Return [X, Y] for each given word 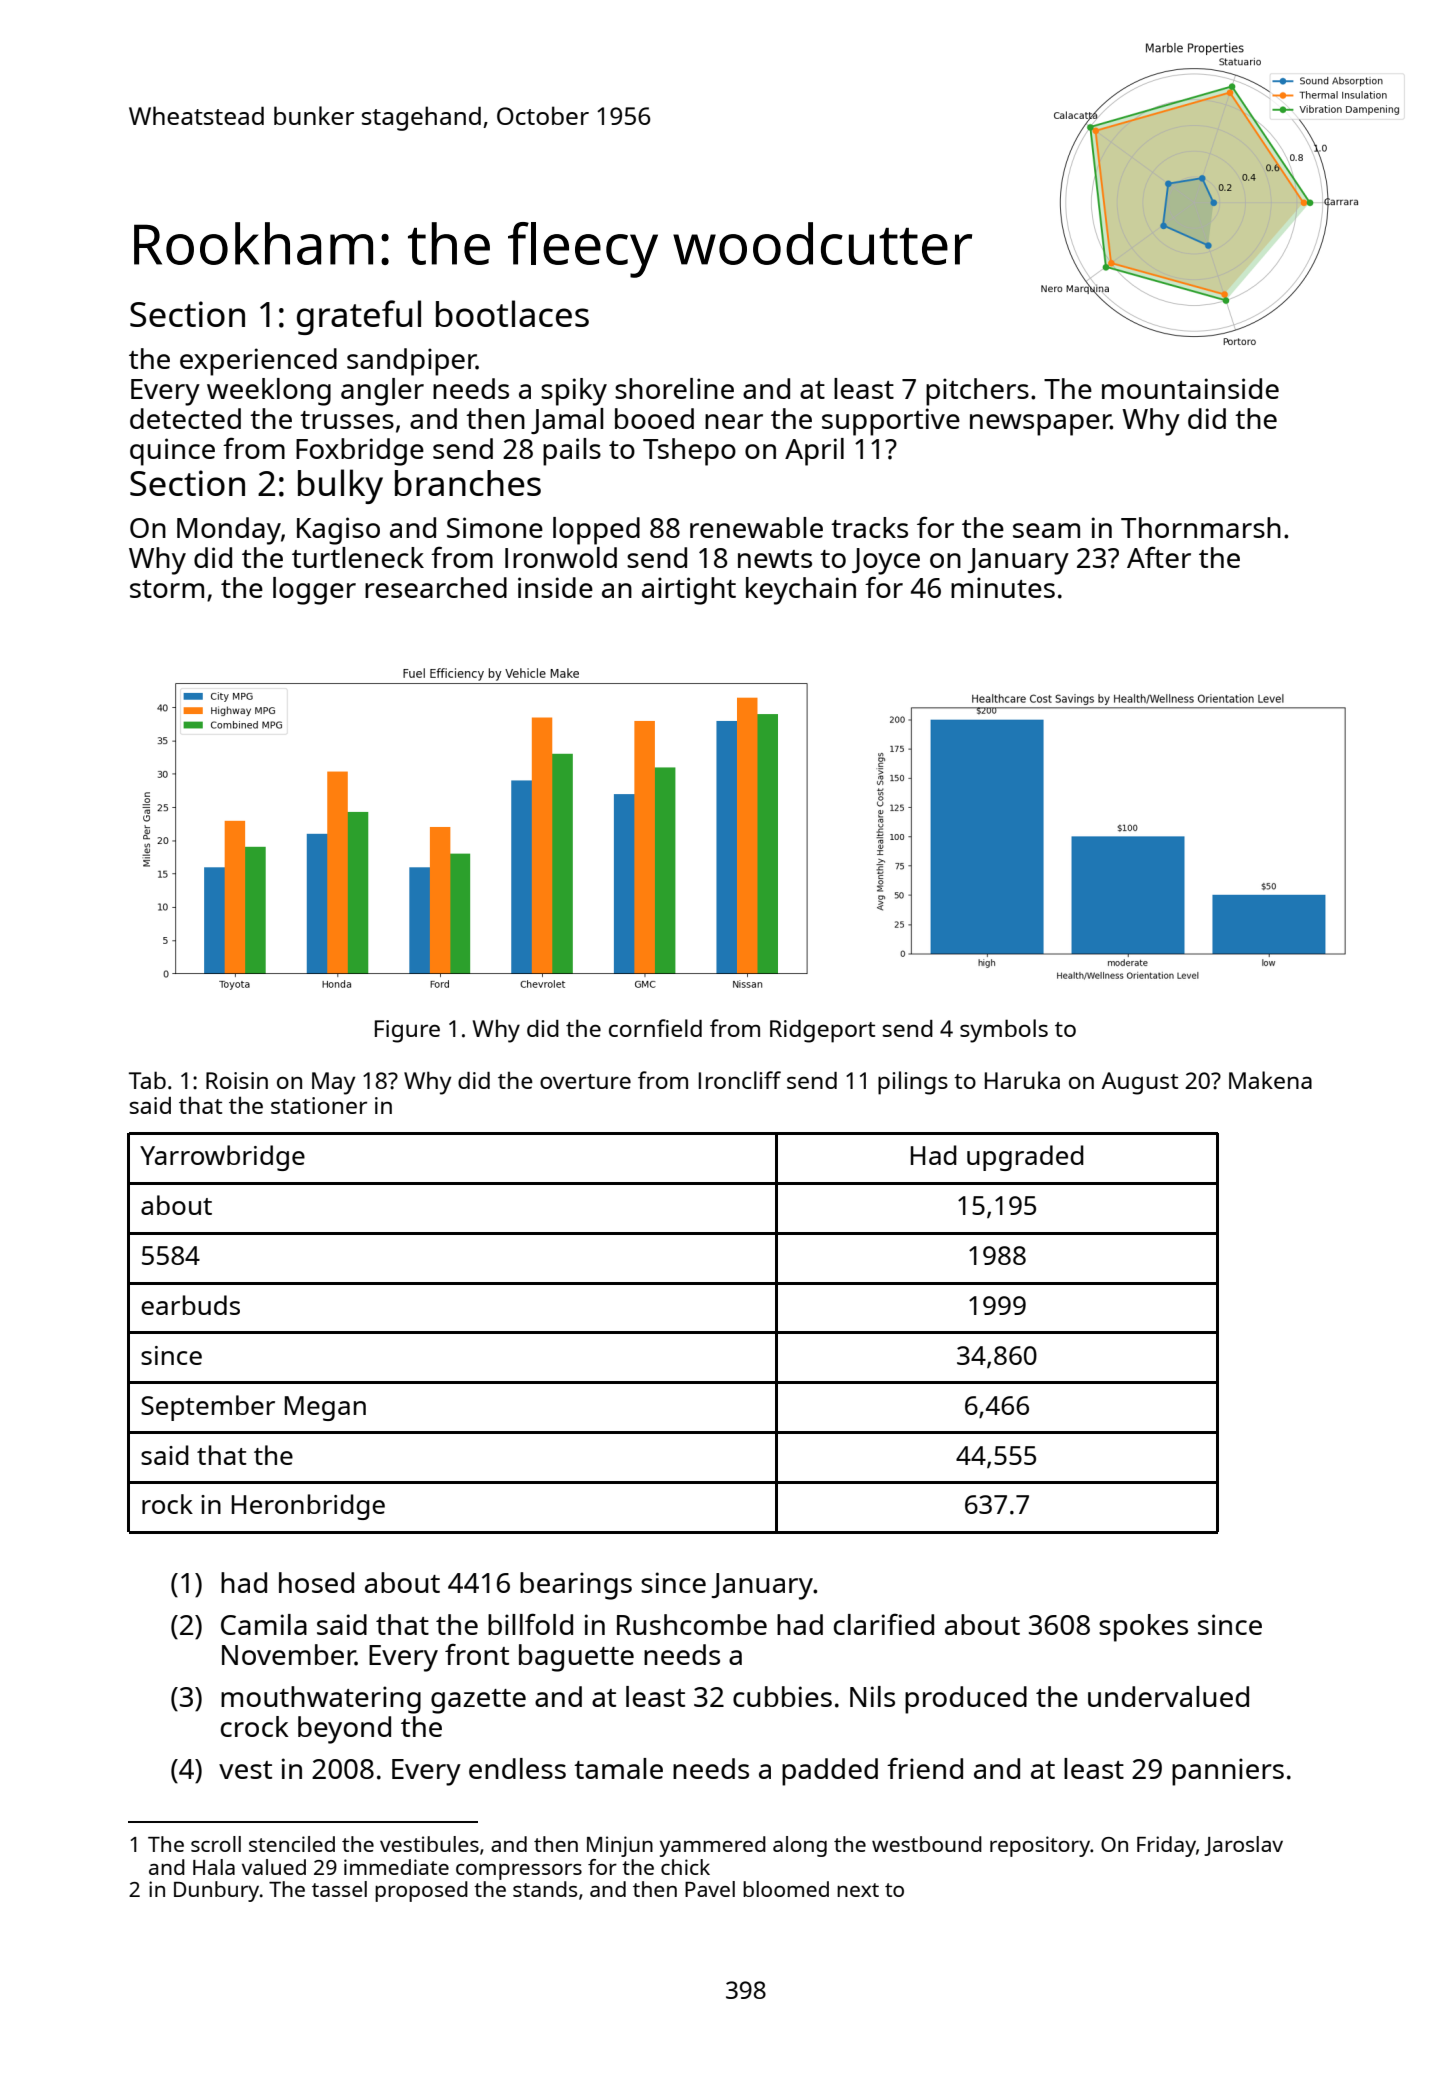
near [734, 421]
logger [314, 591]
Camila [264, 1624]
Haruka [1022, 1080]
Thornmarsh [1201, 527]
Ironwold [561, 557]
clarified [884, 1624]
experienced [258, 362]
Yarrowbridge [222, 1158]
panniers [1228, 1772]
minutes [1003, 587]
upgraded [1025, 1158]
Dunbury [216, 1891]
